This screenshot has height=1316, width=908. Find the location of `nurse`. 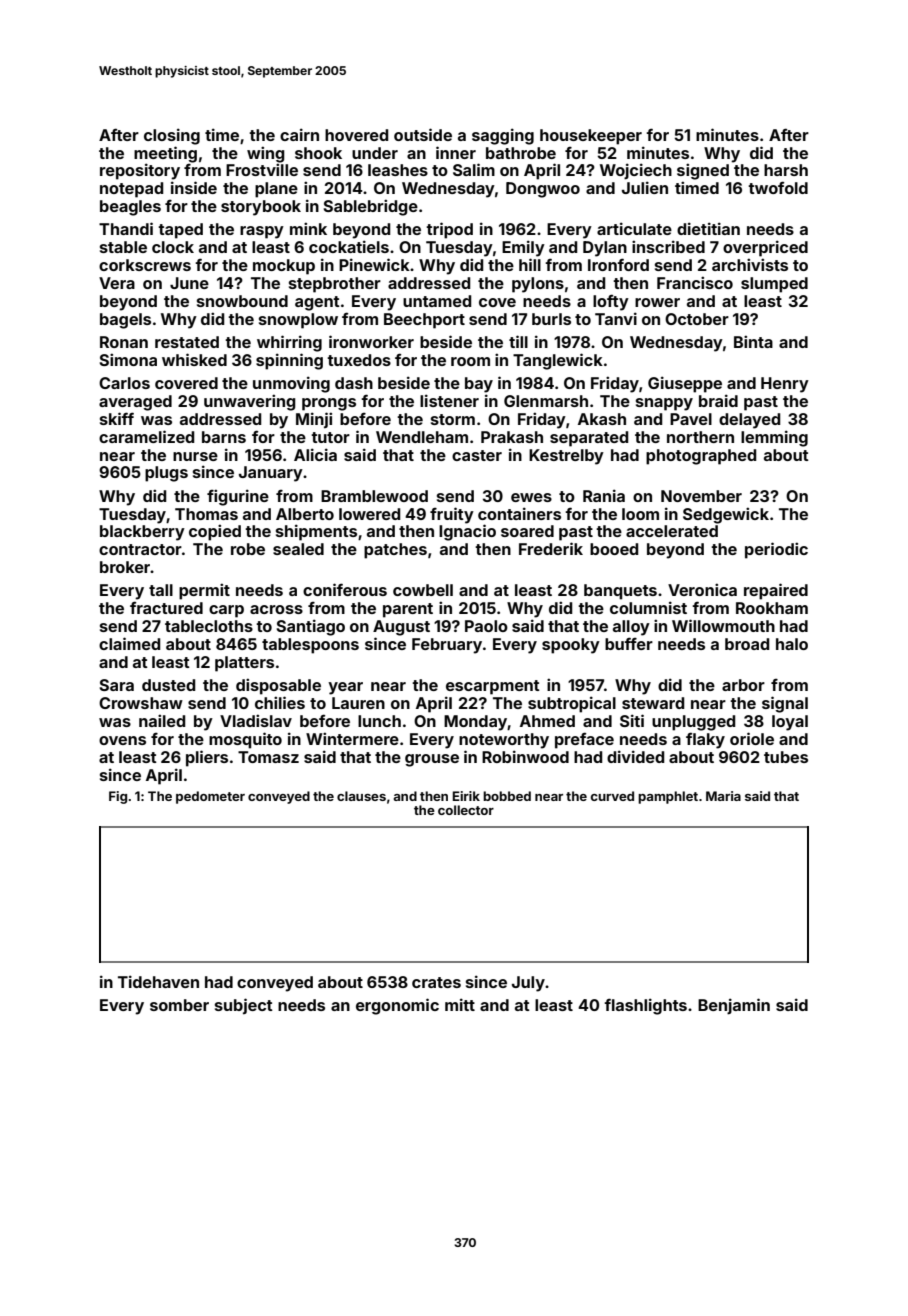

nurse is located at coordinates (195, 456).
